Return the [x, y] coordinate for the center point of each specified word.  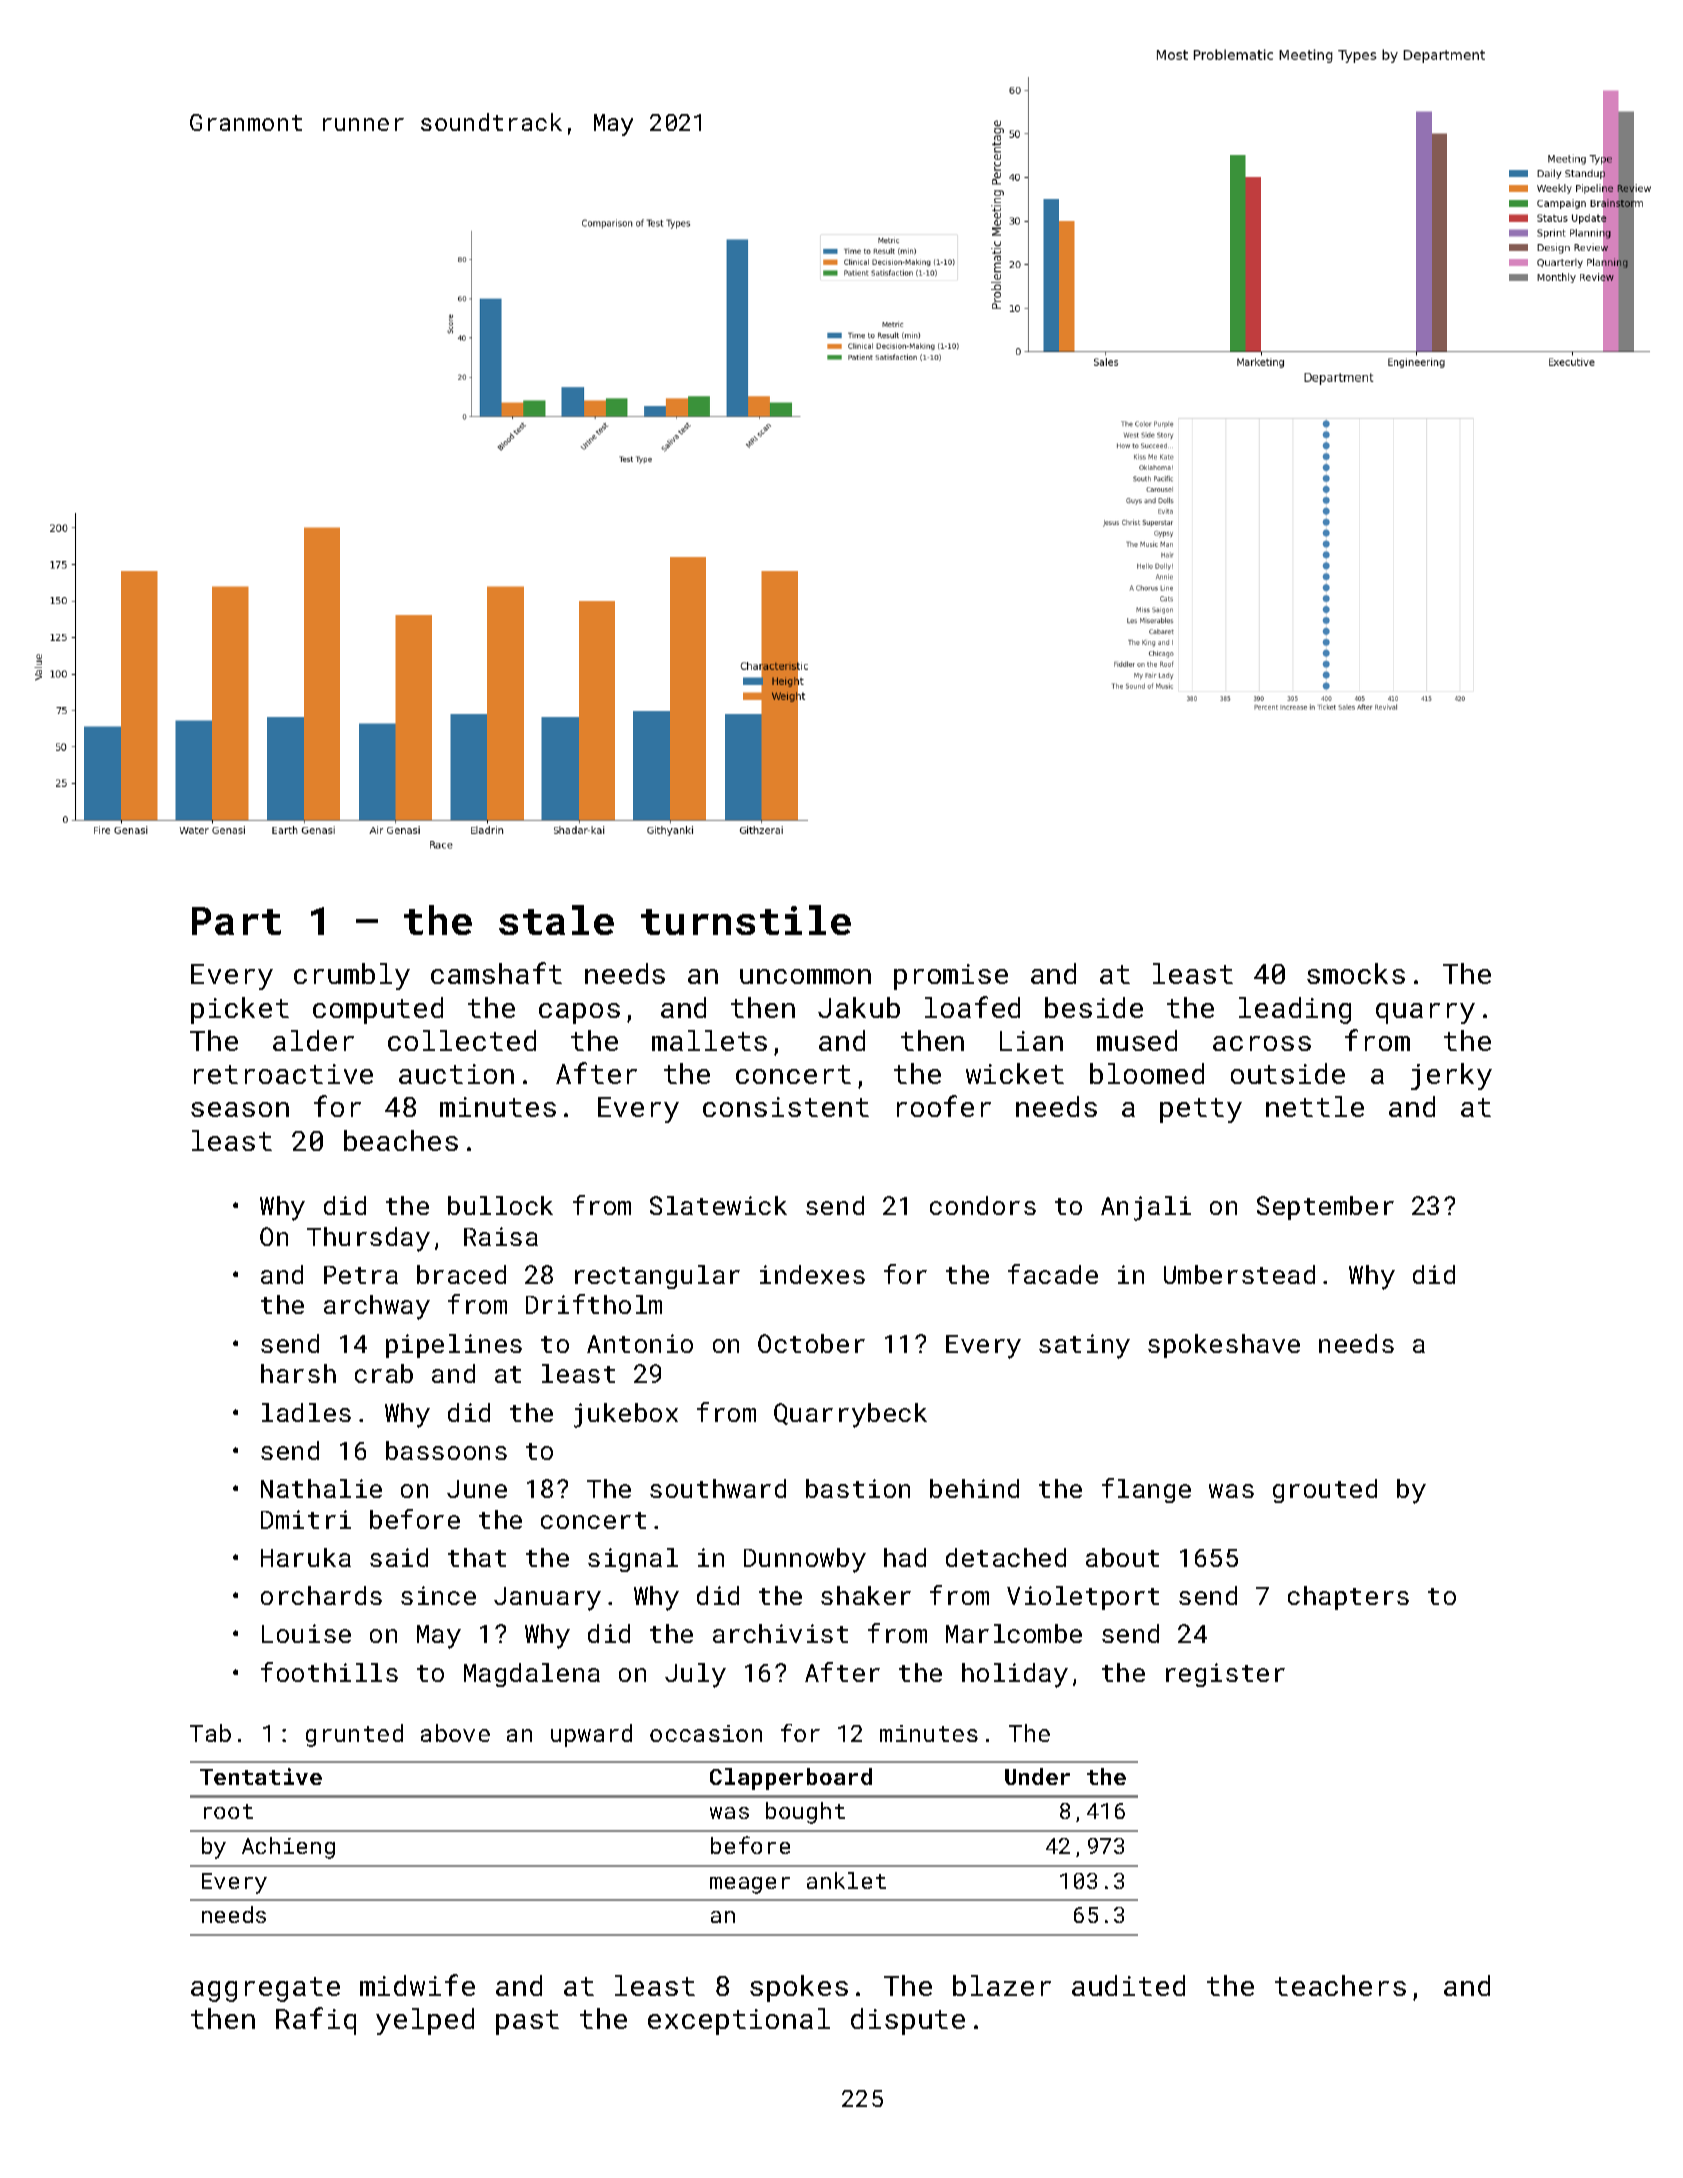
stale [556, 920]
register [1225, 1675]
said [399, 1557]
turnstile [746, 920]
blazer [1002, 1985]
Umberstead [1239, 1274]
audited [1128, 1985]
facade [1053, 1274]
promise [951, 977]
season [240, 1109]
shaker [866, 1595]
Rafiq [316, 2021]
